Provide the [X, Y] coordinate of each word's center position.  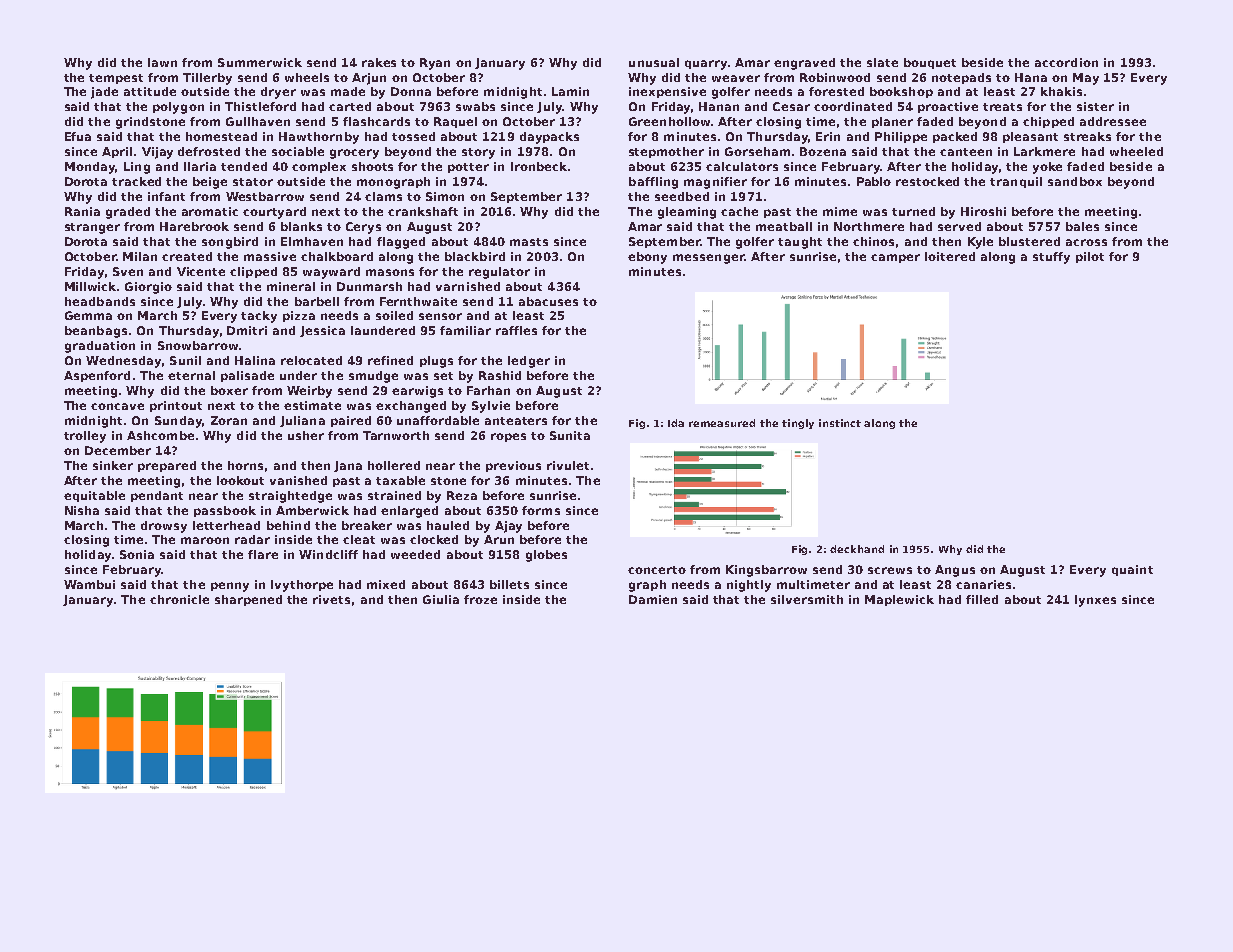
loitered [950, 256]
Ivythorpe [302, 586]
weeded [415, 554]
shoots [372, 166]
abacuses [548, 301]
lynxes [1095, 601]
